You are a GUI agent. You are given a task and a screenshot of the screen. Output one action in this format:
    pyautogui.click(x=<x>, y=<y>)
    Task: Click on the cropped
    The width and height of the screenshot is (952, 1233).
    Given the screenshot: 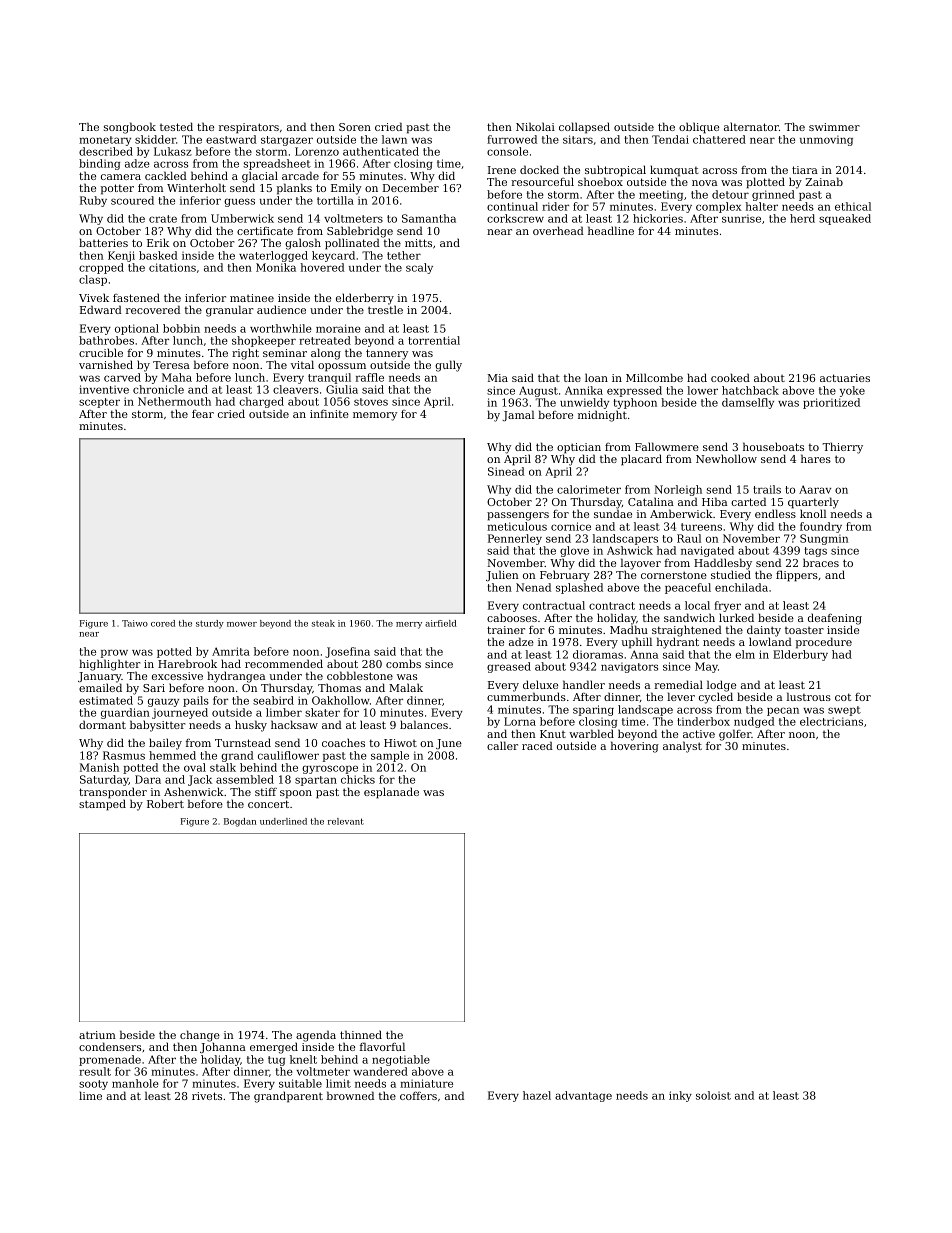 What is the action you would take?
    pyautogui.click(x=101, y=268)
